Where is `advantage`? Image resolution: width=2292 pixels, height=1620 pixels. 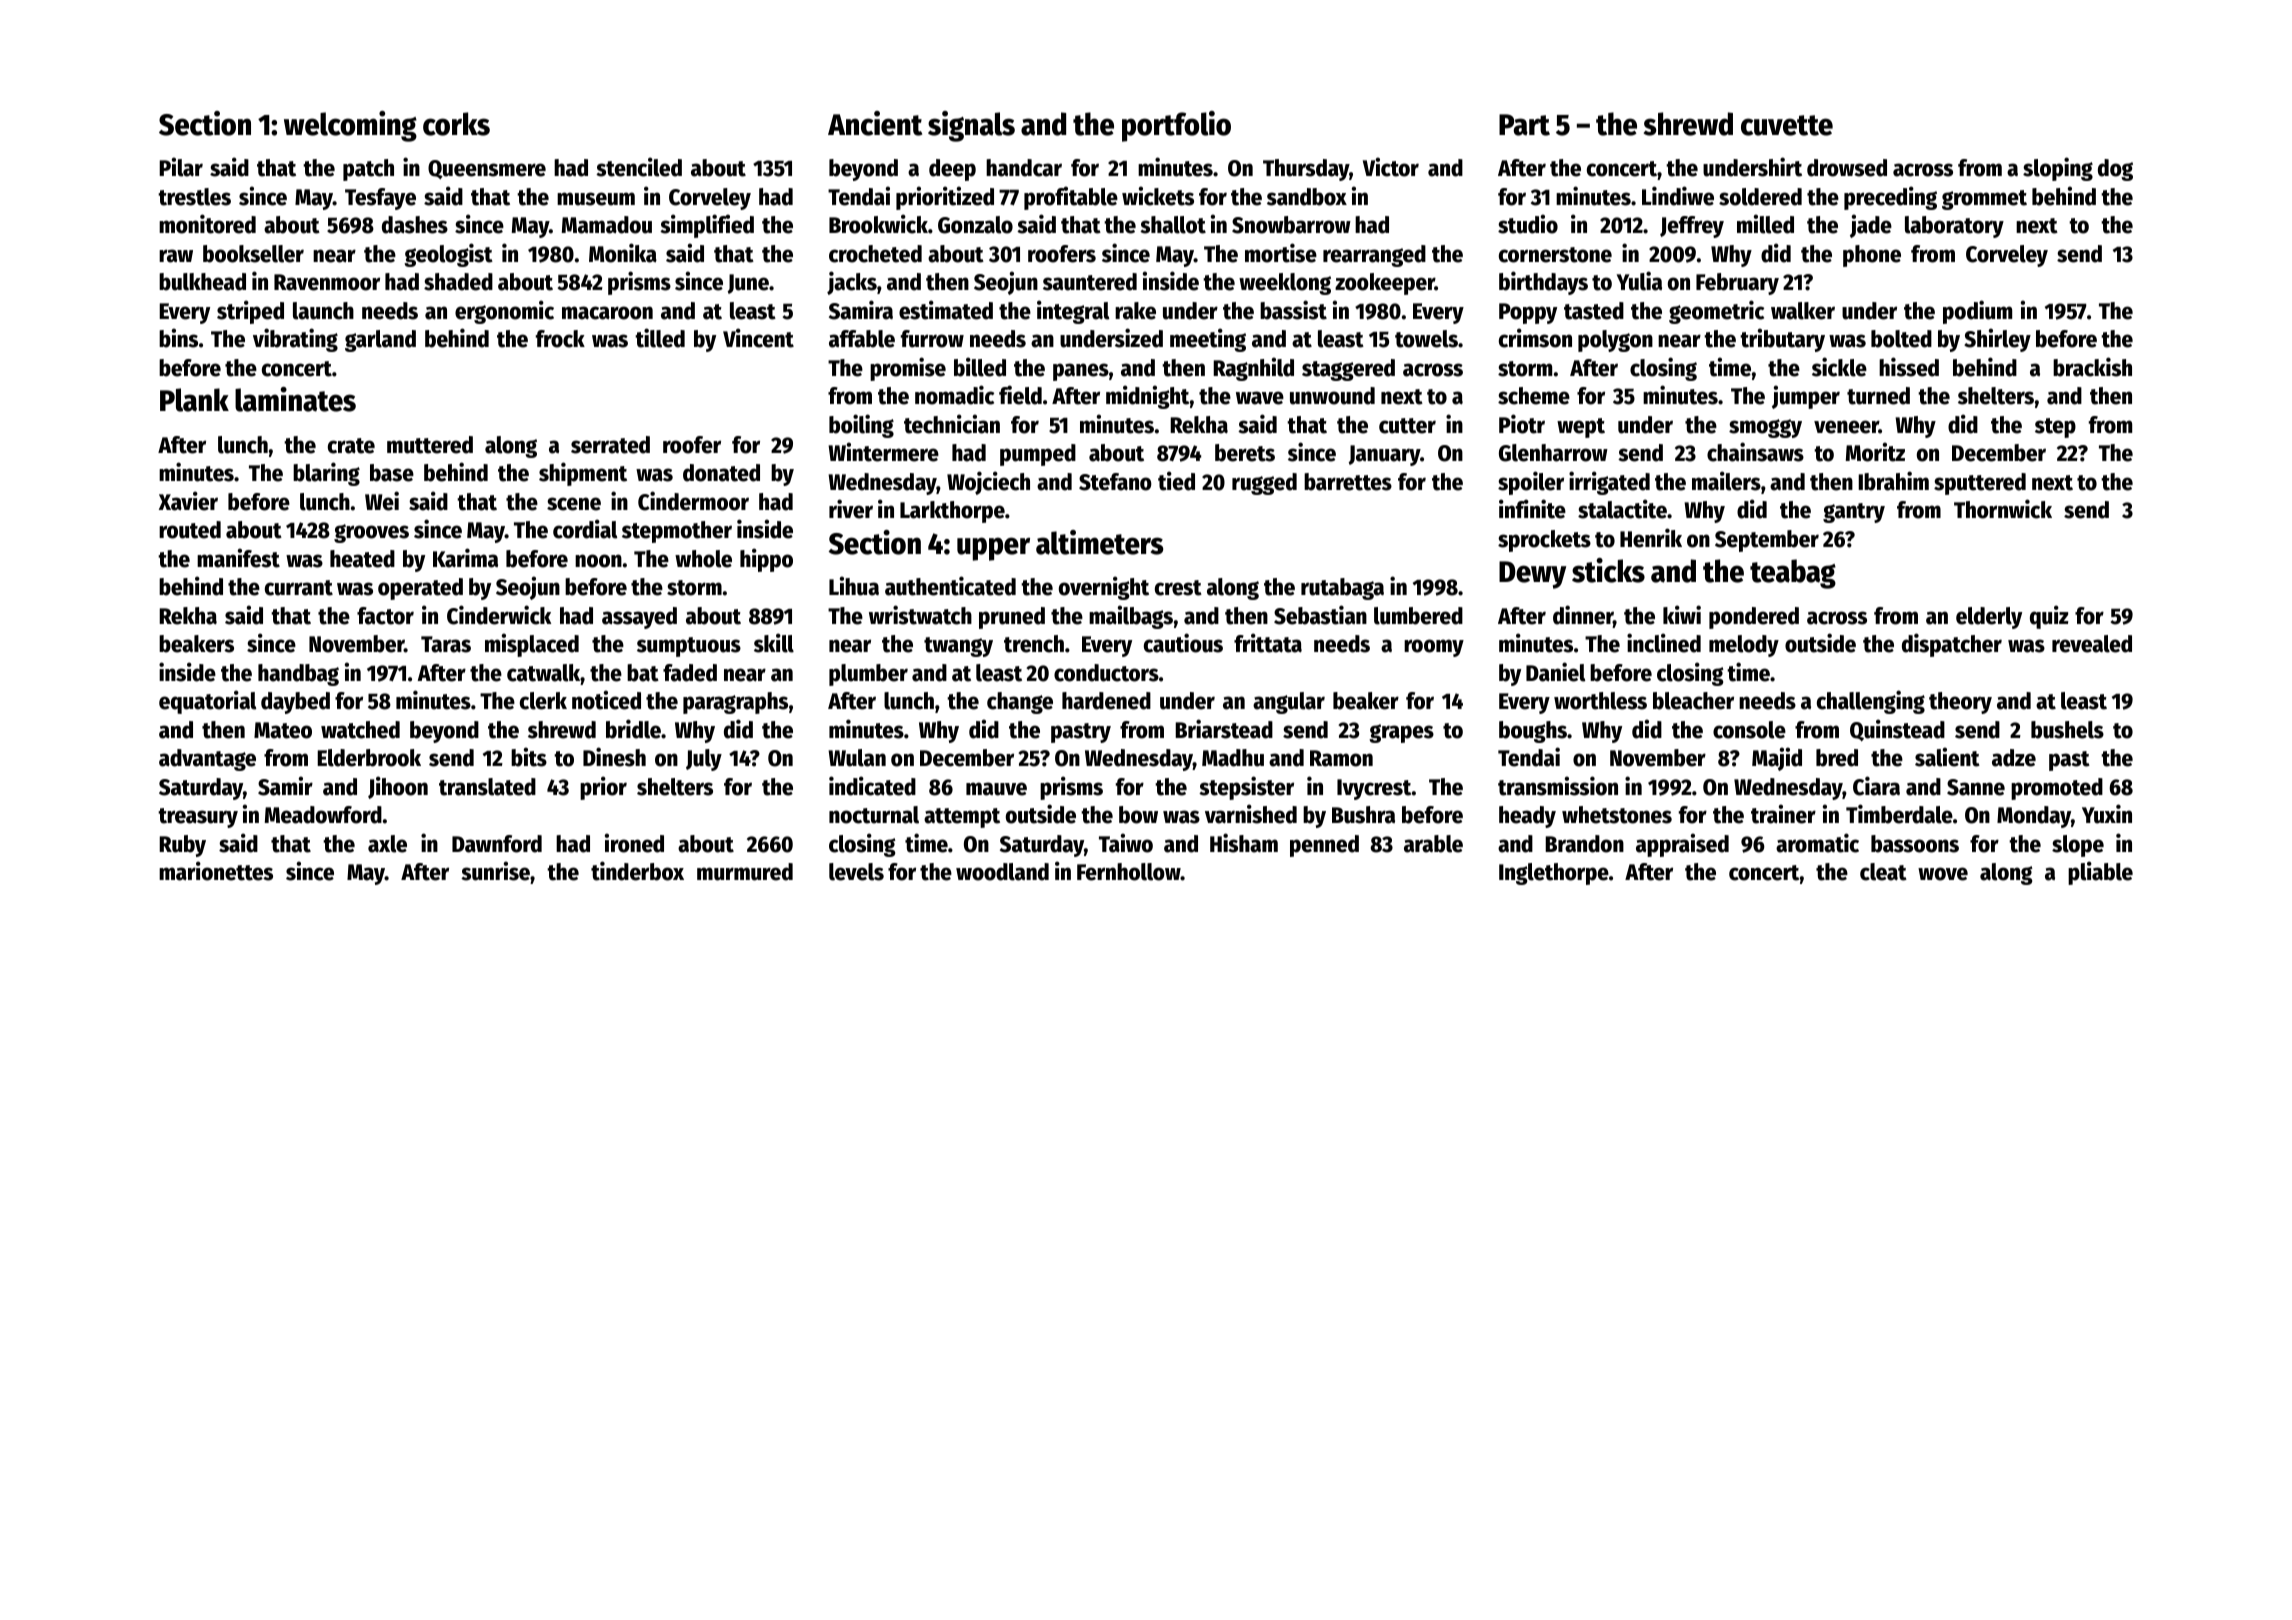
advantage is located at coordinates (207, 760).
